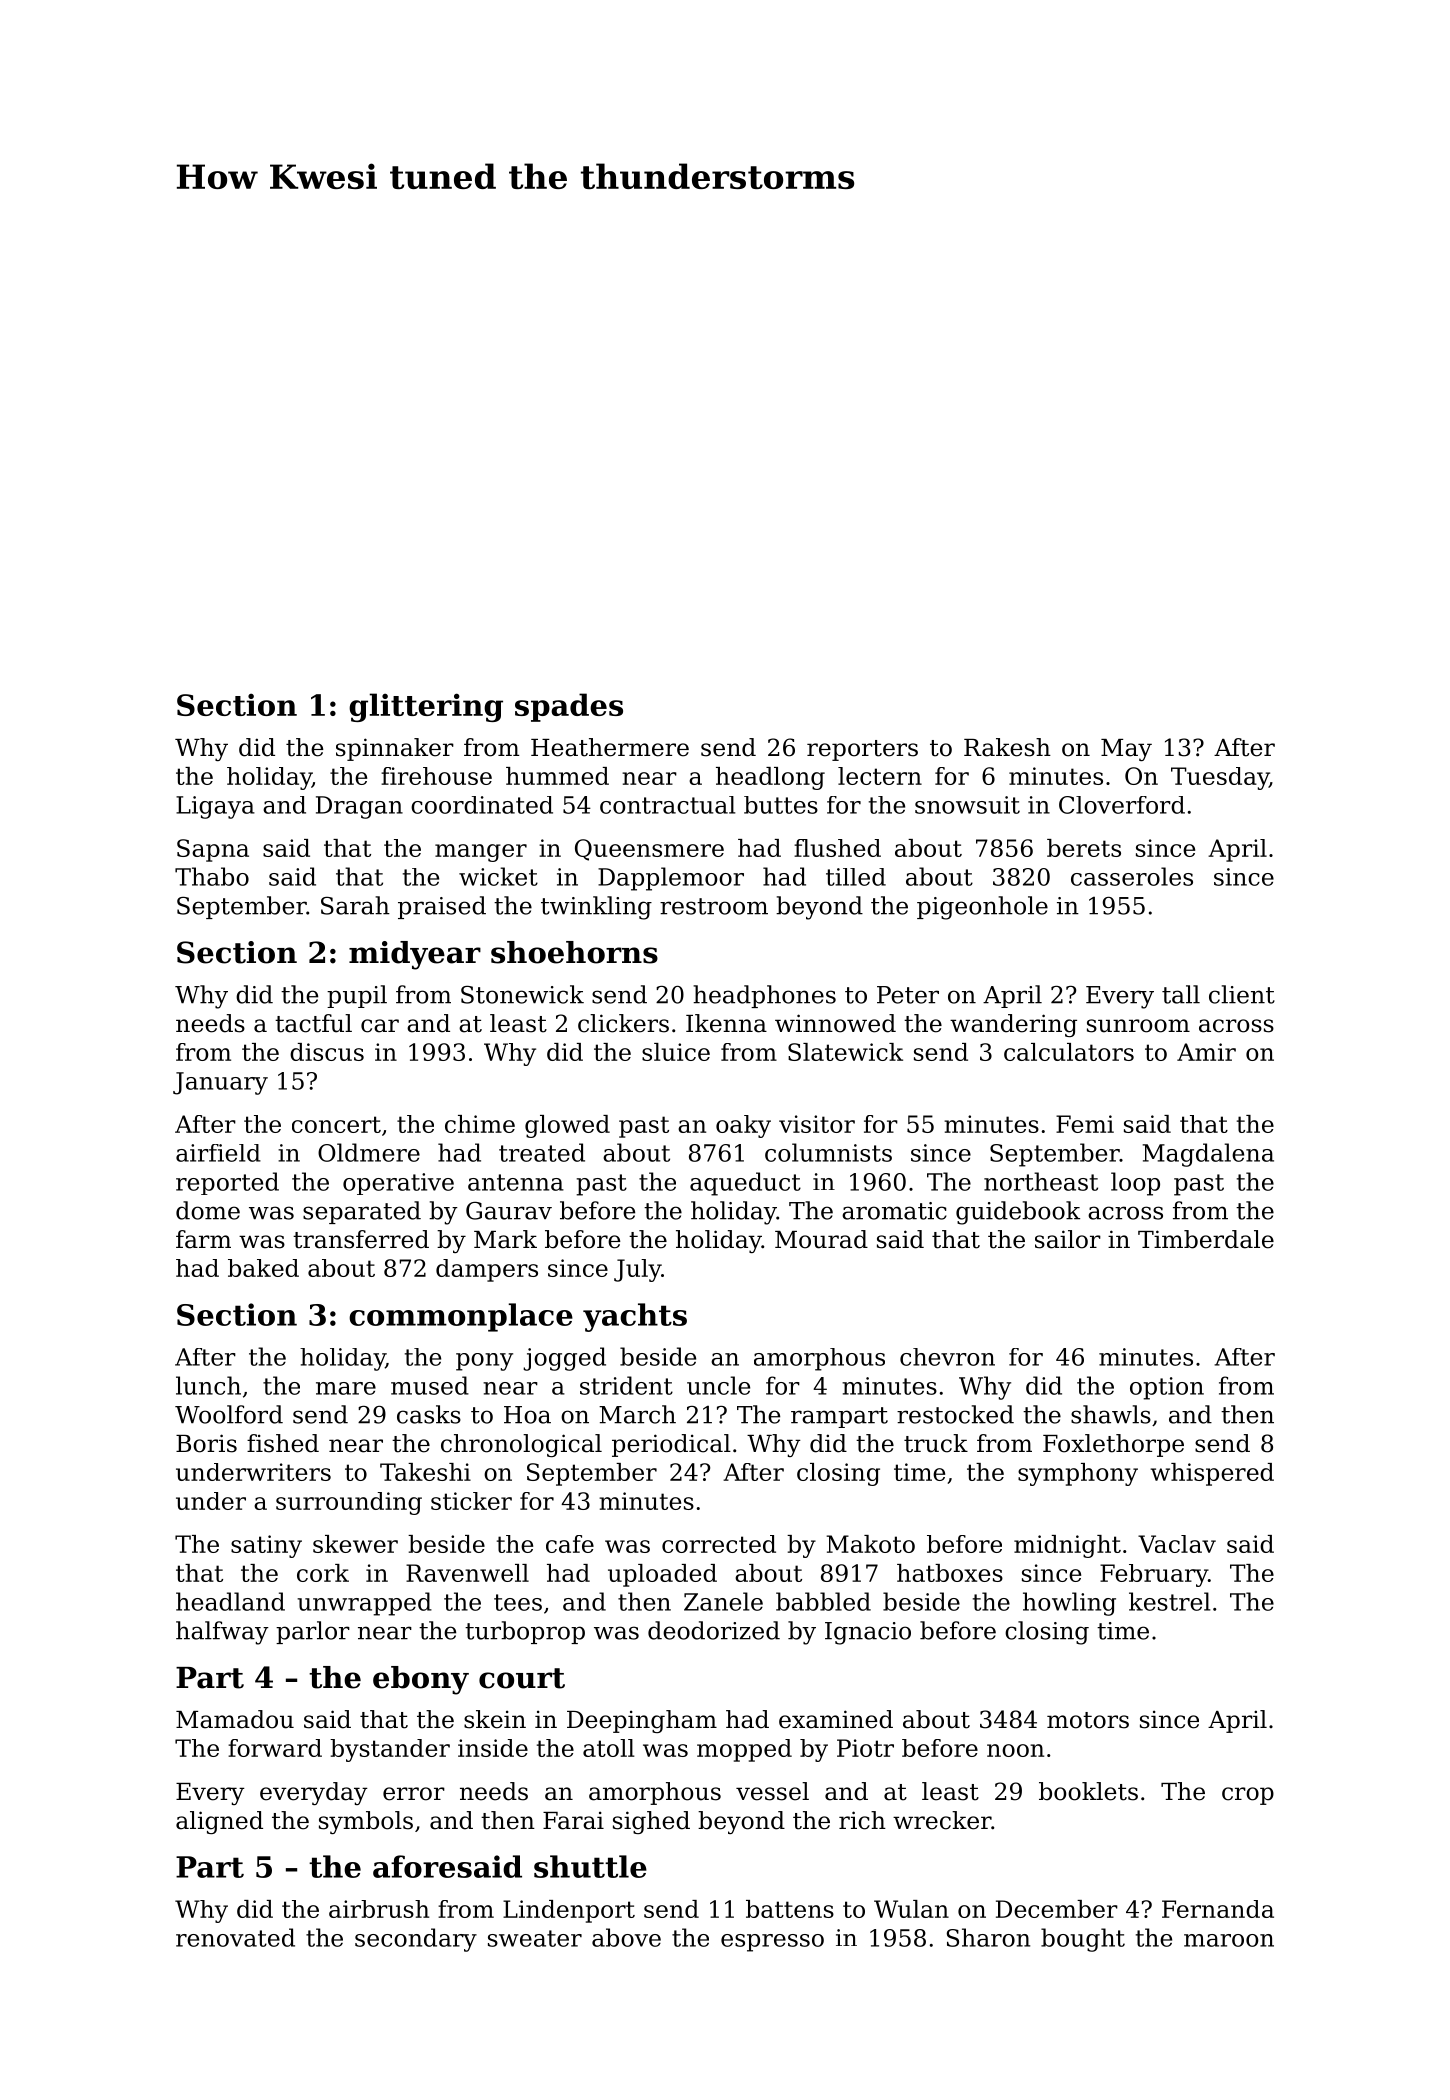 This screenshot has width=1450, height=2100. Describe the element at coordinates (862, 750) in the screenshot. I see `reporters` at that location.
